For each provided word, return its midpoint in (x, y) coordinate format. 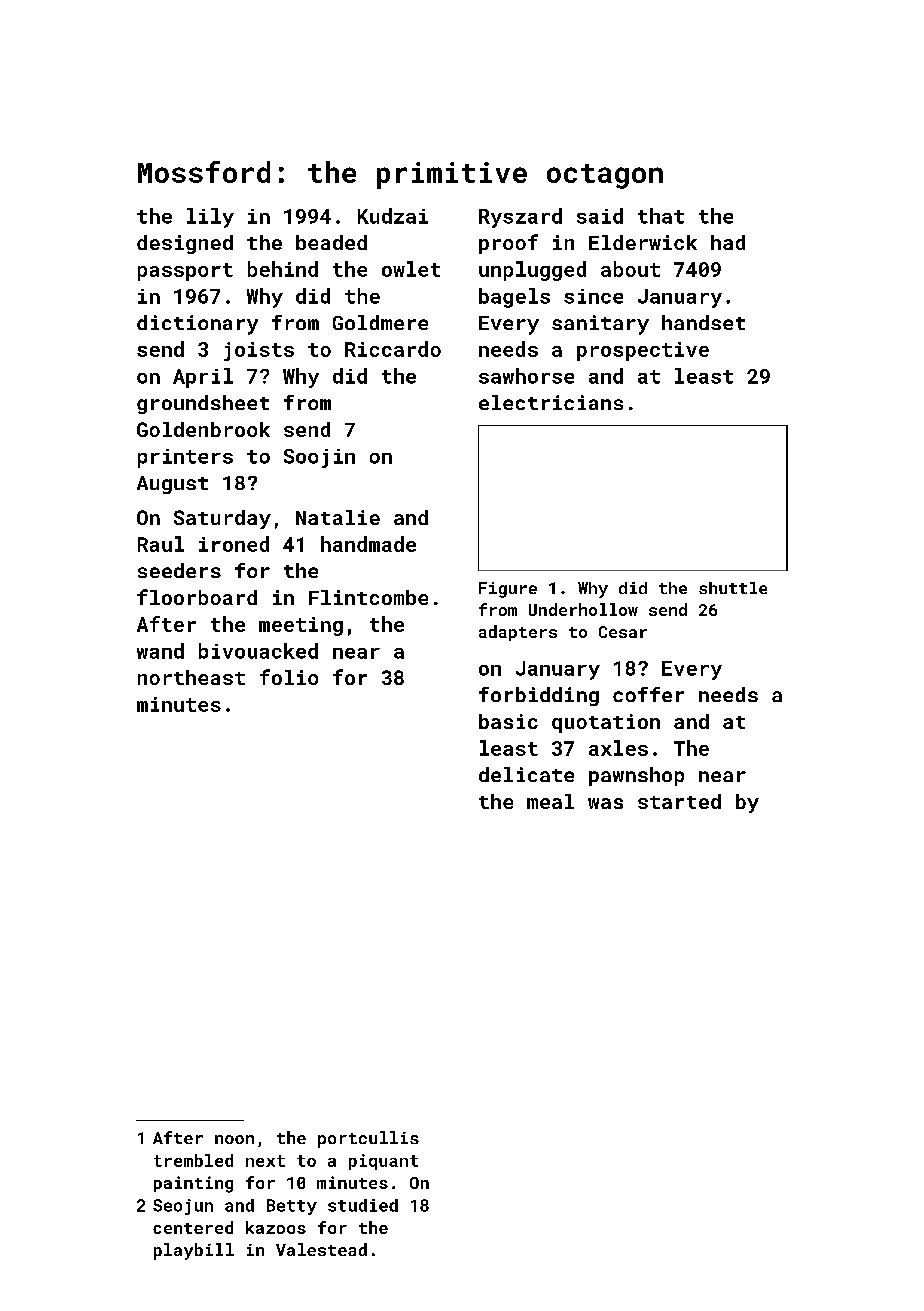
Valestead (321, 1249)
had (728, 242)
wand (160, 651)
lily (210, 218)
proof (508, 244)
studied (363, 1205)
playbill (194, 1251)
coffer (648, 694)
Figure (508, 590)
